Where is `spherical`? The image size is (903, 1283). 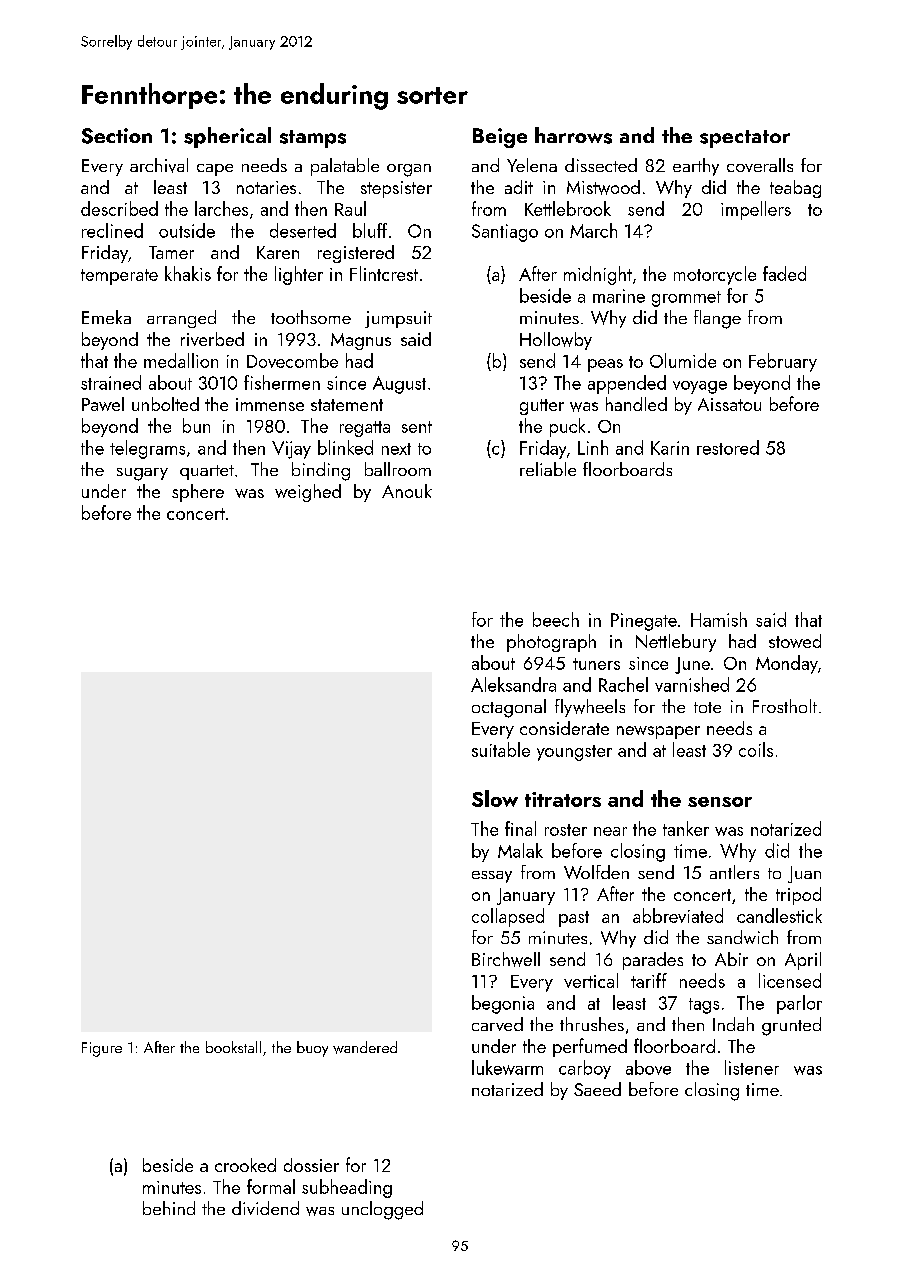
spherical is located at coordinates (227, 137).
